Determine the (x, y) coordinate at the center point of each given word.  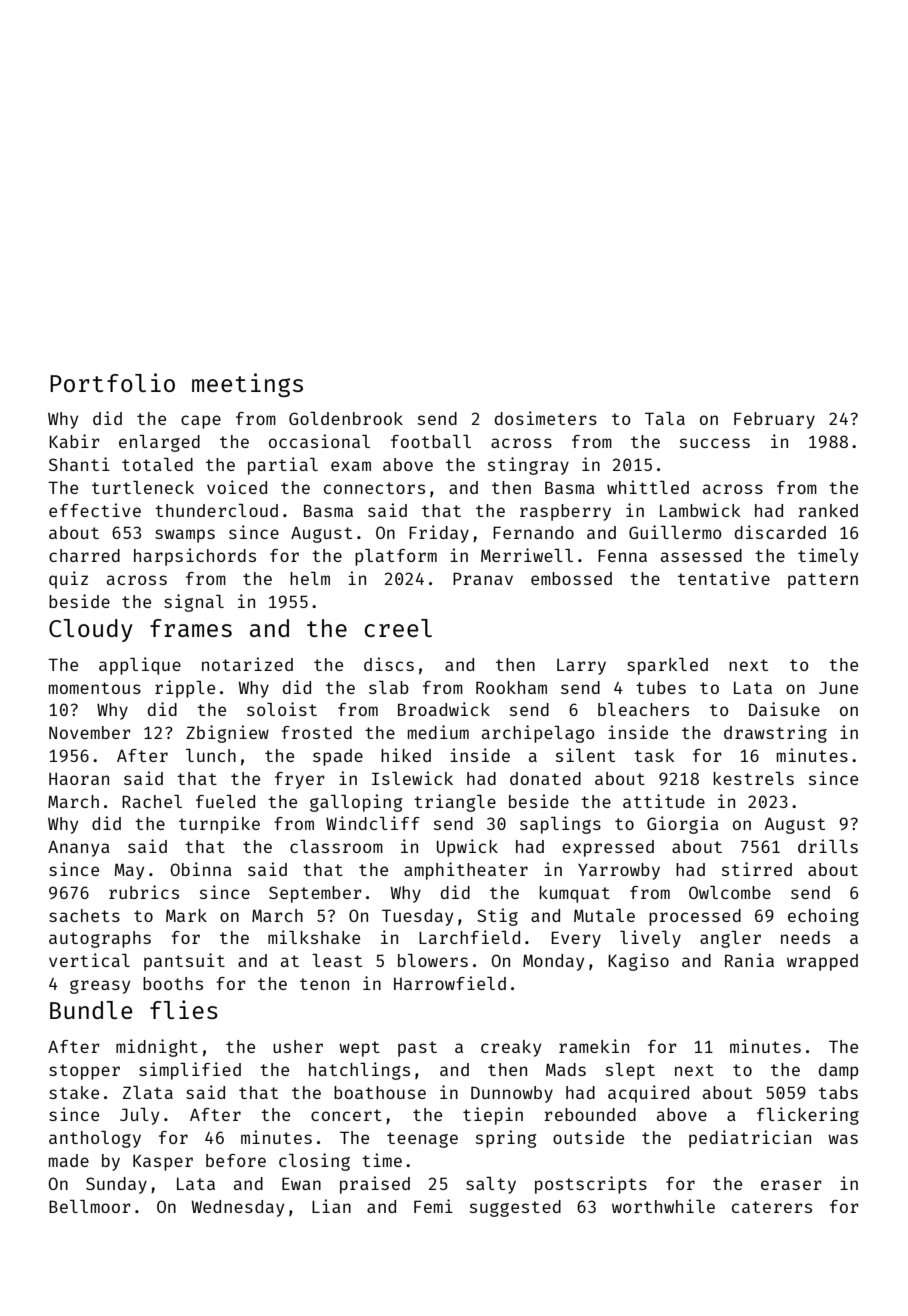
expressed (608, 848)
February (774, 420)
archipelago (538, 734)
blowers (433, 960)
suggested (515, 1208)
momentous (95, 688)
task (654, 755)
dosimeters (546, 418)
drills (828, 846)
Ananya (79, 848)
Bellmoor (90, 1206)
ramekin (594, 1046)
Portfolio (112, 382)
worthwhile (663, 1206)
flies (184, 1009)
